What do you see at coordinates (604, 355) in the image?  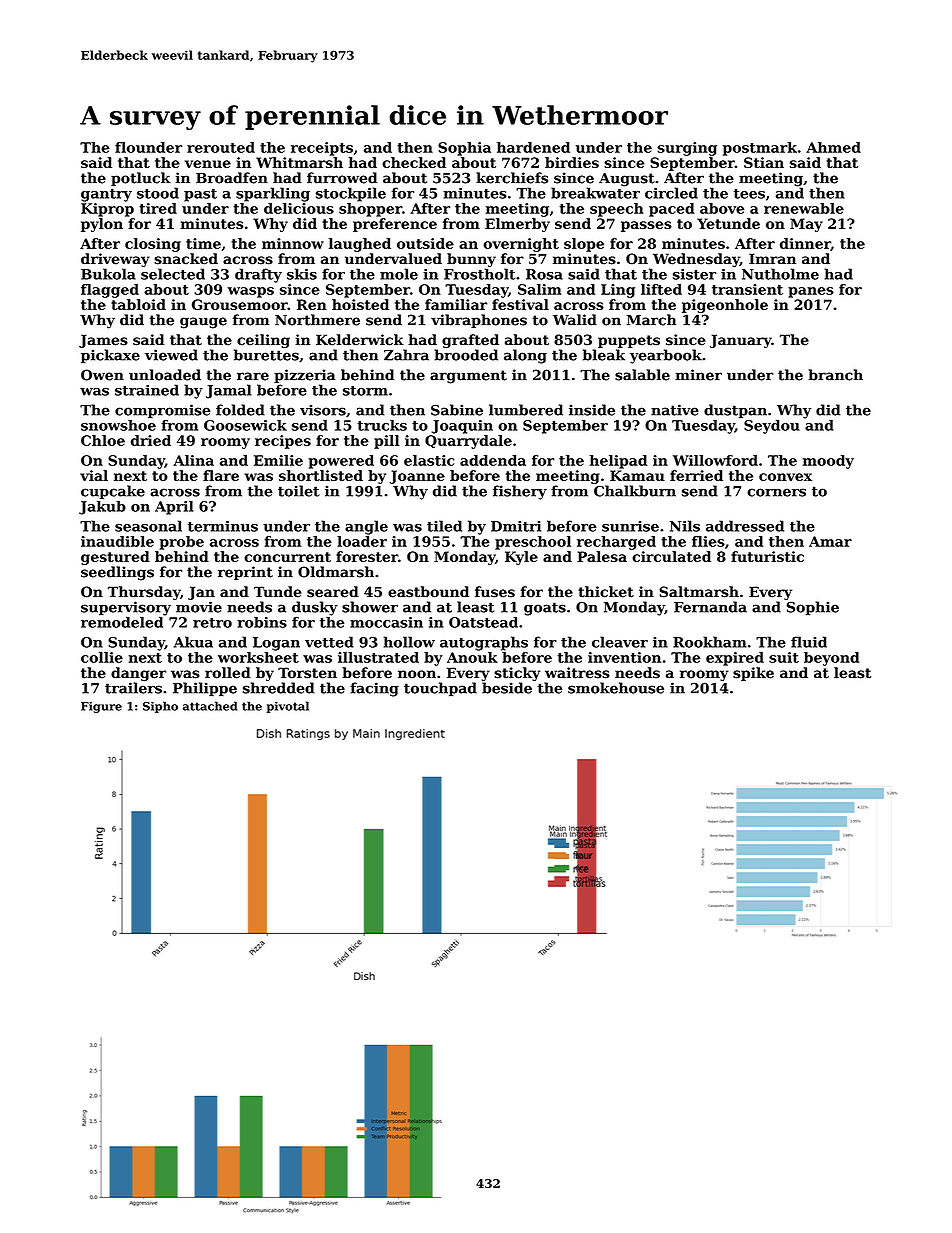 I see `bleak` at bounding box center [604, 355].
